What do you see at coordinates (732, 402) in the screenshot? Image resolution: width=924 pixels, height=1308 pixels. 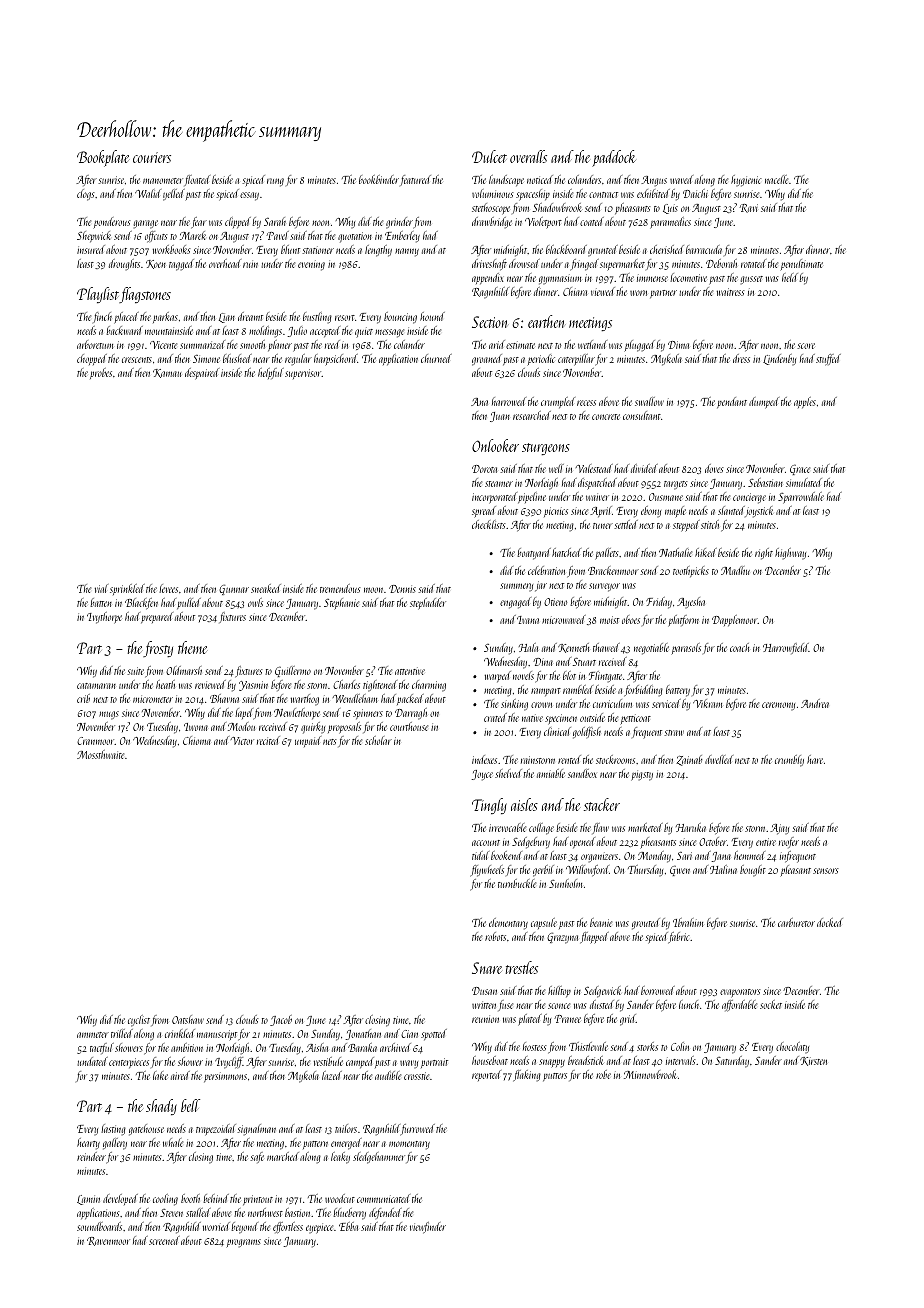 I see `pendant` at bounding box center [732, 402].
